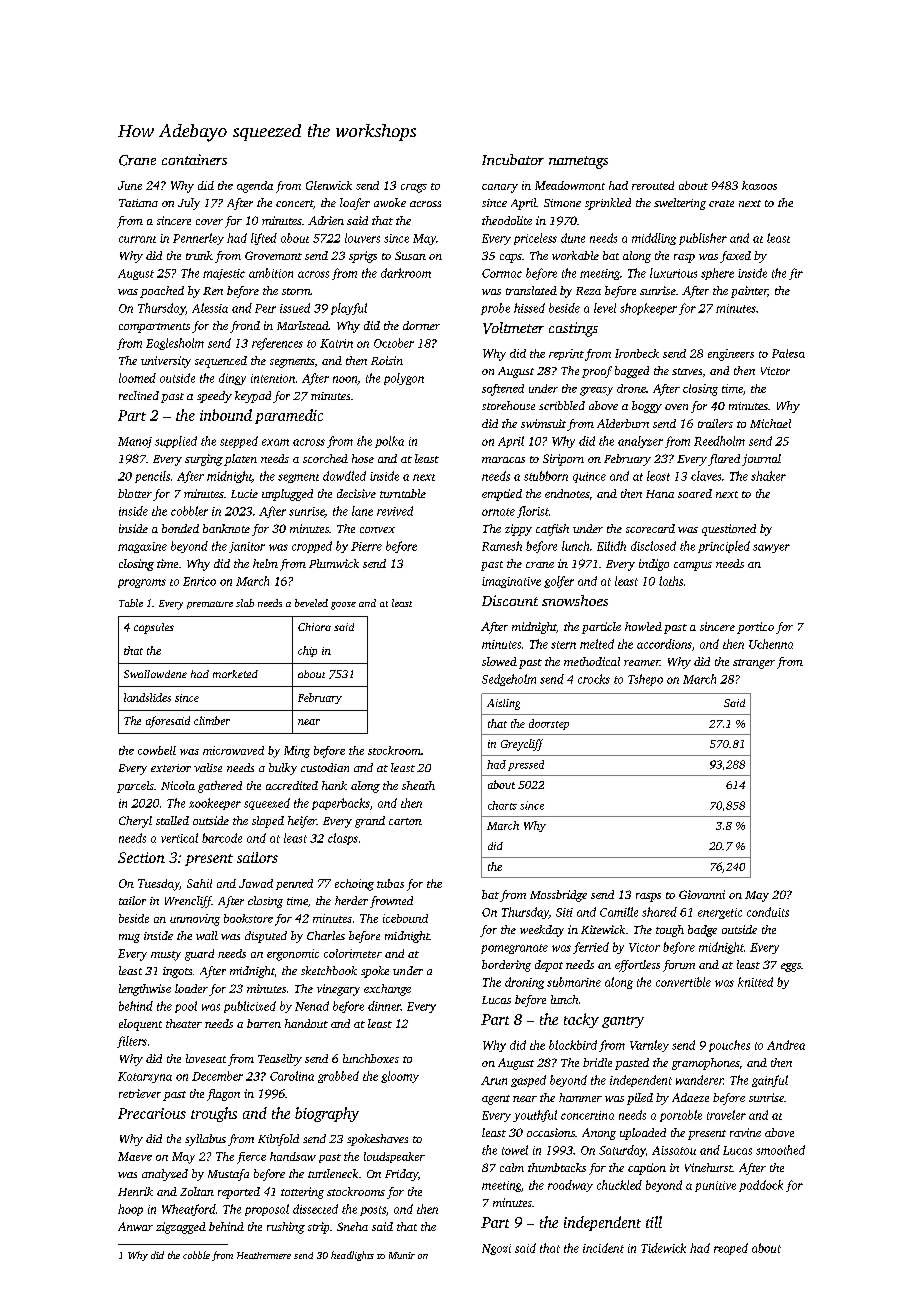 This screenshot has height=1308, width=924. What do you see at coordinates (768, 912) in the screenshot?
I see `conduits` at bounding box center [768, 912].
